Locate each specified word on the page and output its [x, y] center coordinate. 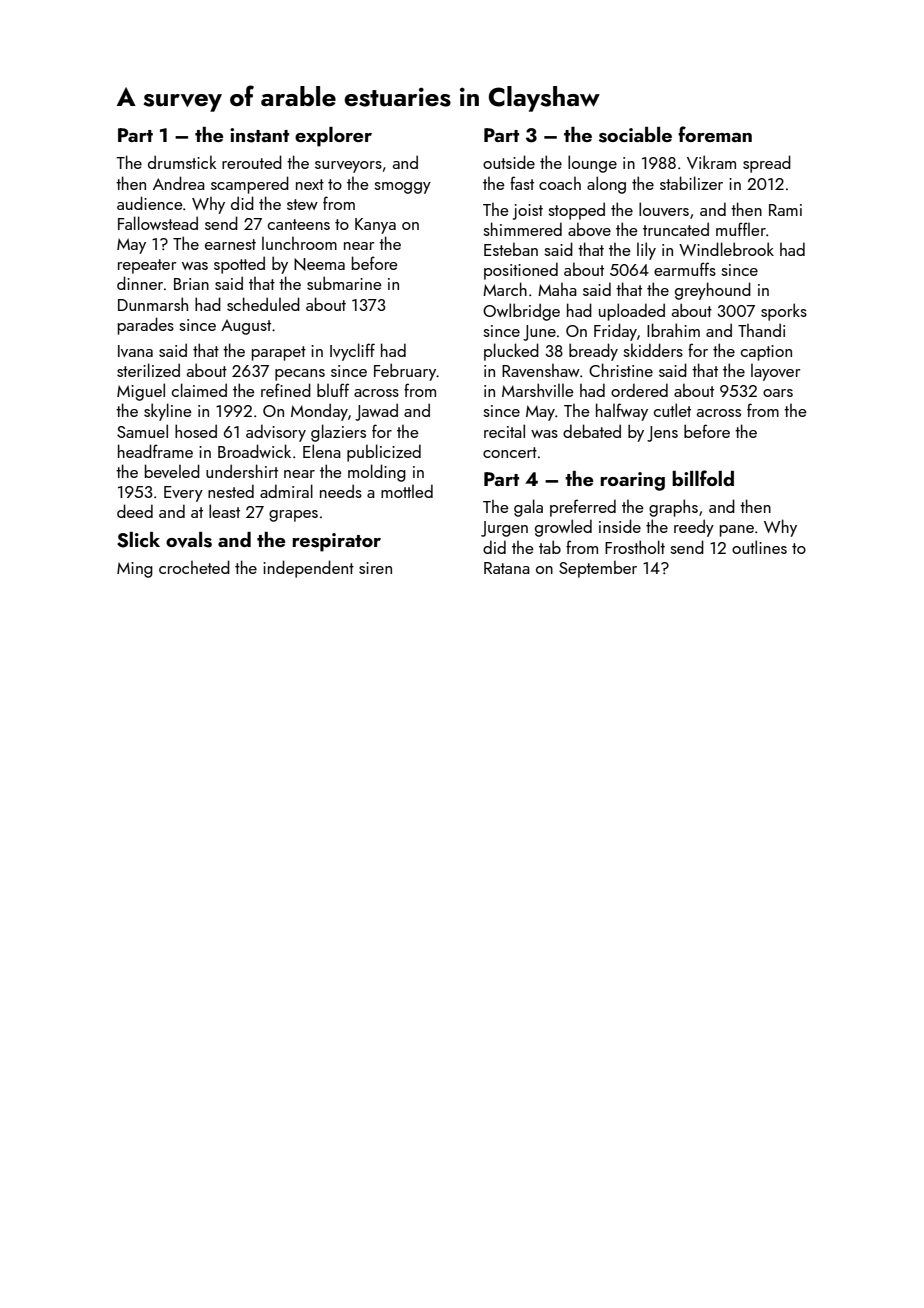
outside [509, 162]
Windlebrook [726, 249]
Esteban [511, 249]
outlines [759, 547]
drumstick [182, 162]
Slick [138, 540]
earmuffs [685, 269]
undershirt [242, 471]
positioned [521, 271]
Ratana [507, 568]
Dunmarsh [153, 304]
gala [528, 508]
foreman [715, 134]
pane [737, 531]
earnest [230, 244]
